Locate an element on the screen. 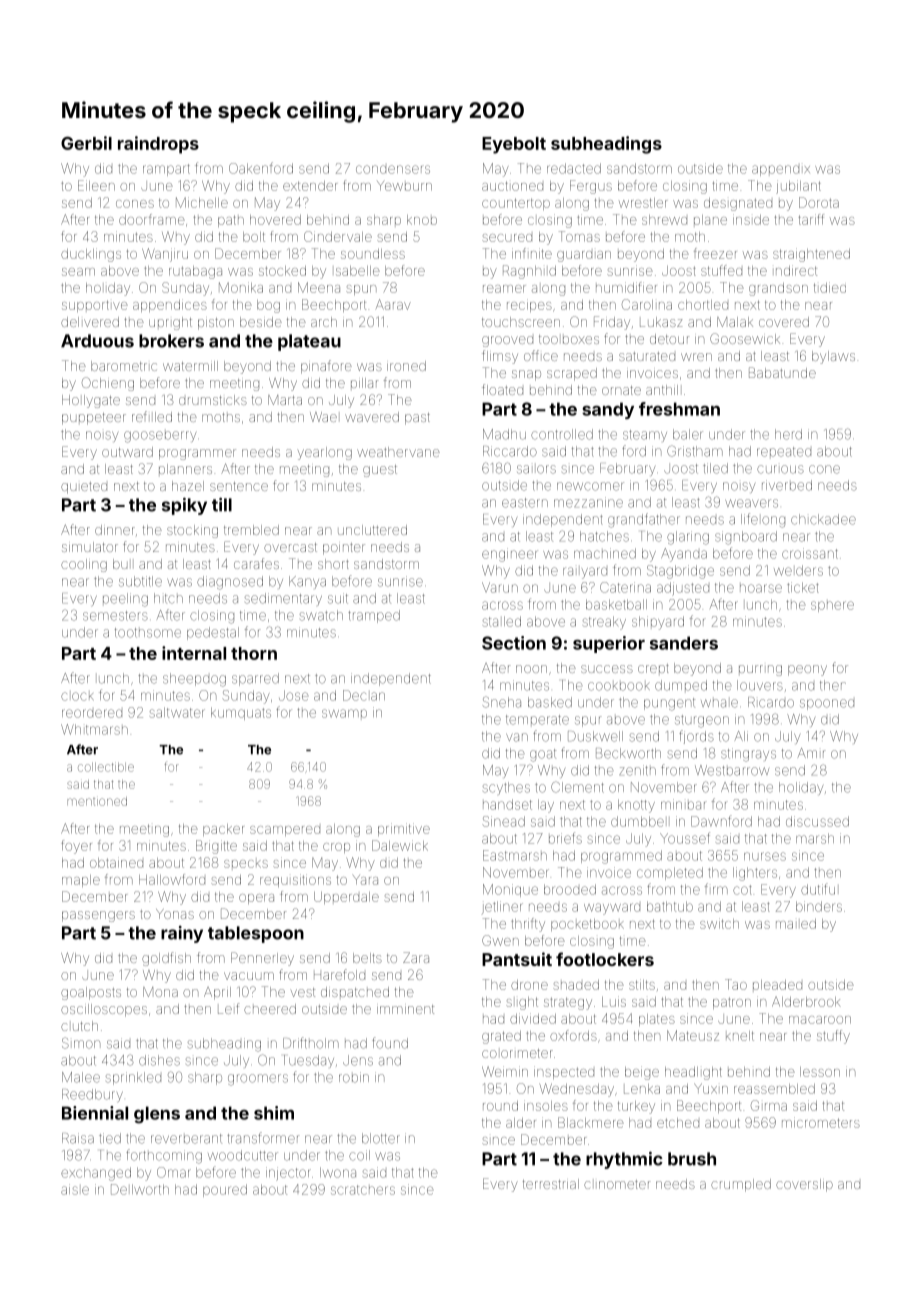 The height and width of the screenshot is (1311, 924). Youssef is located at coordinates (685, 838).
